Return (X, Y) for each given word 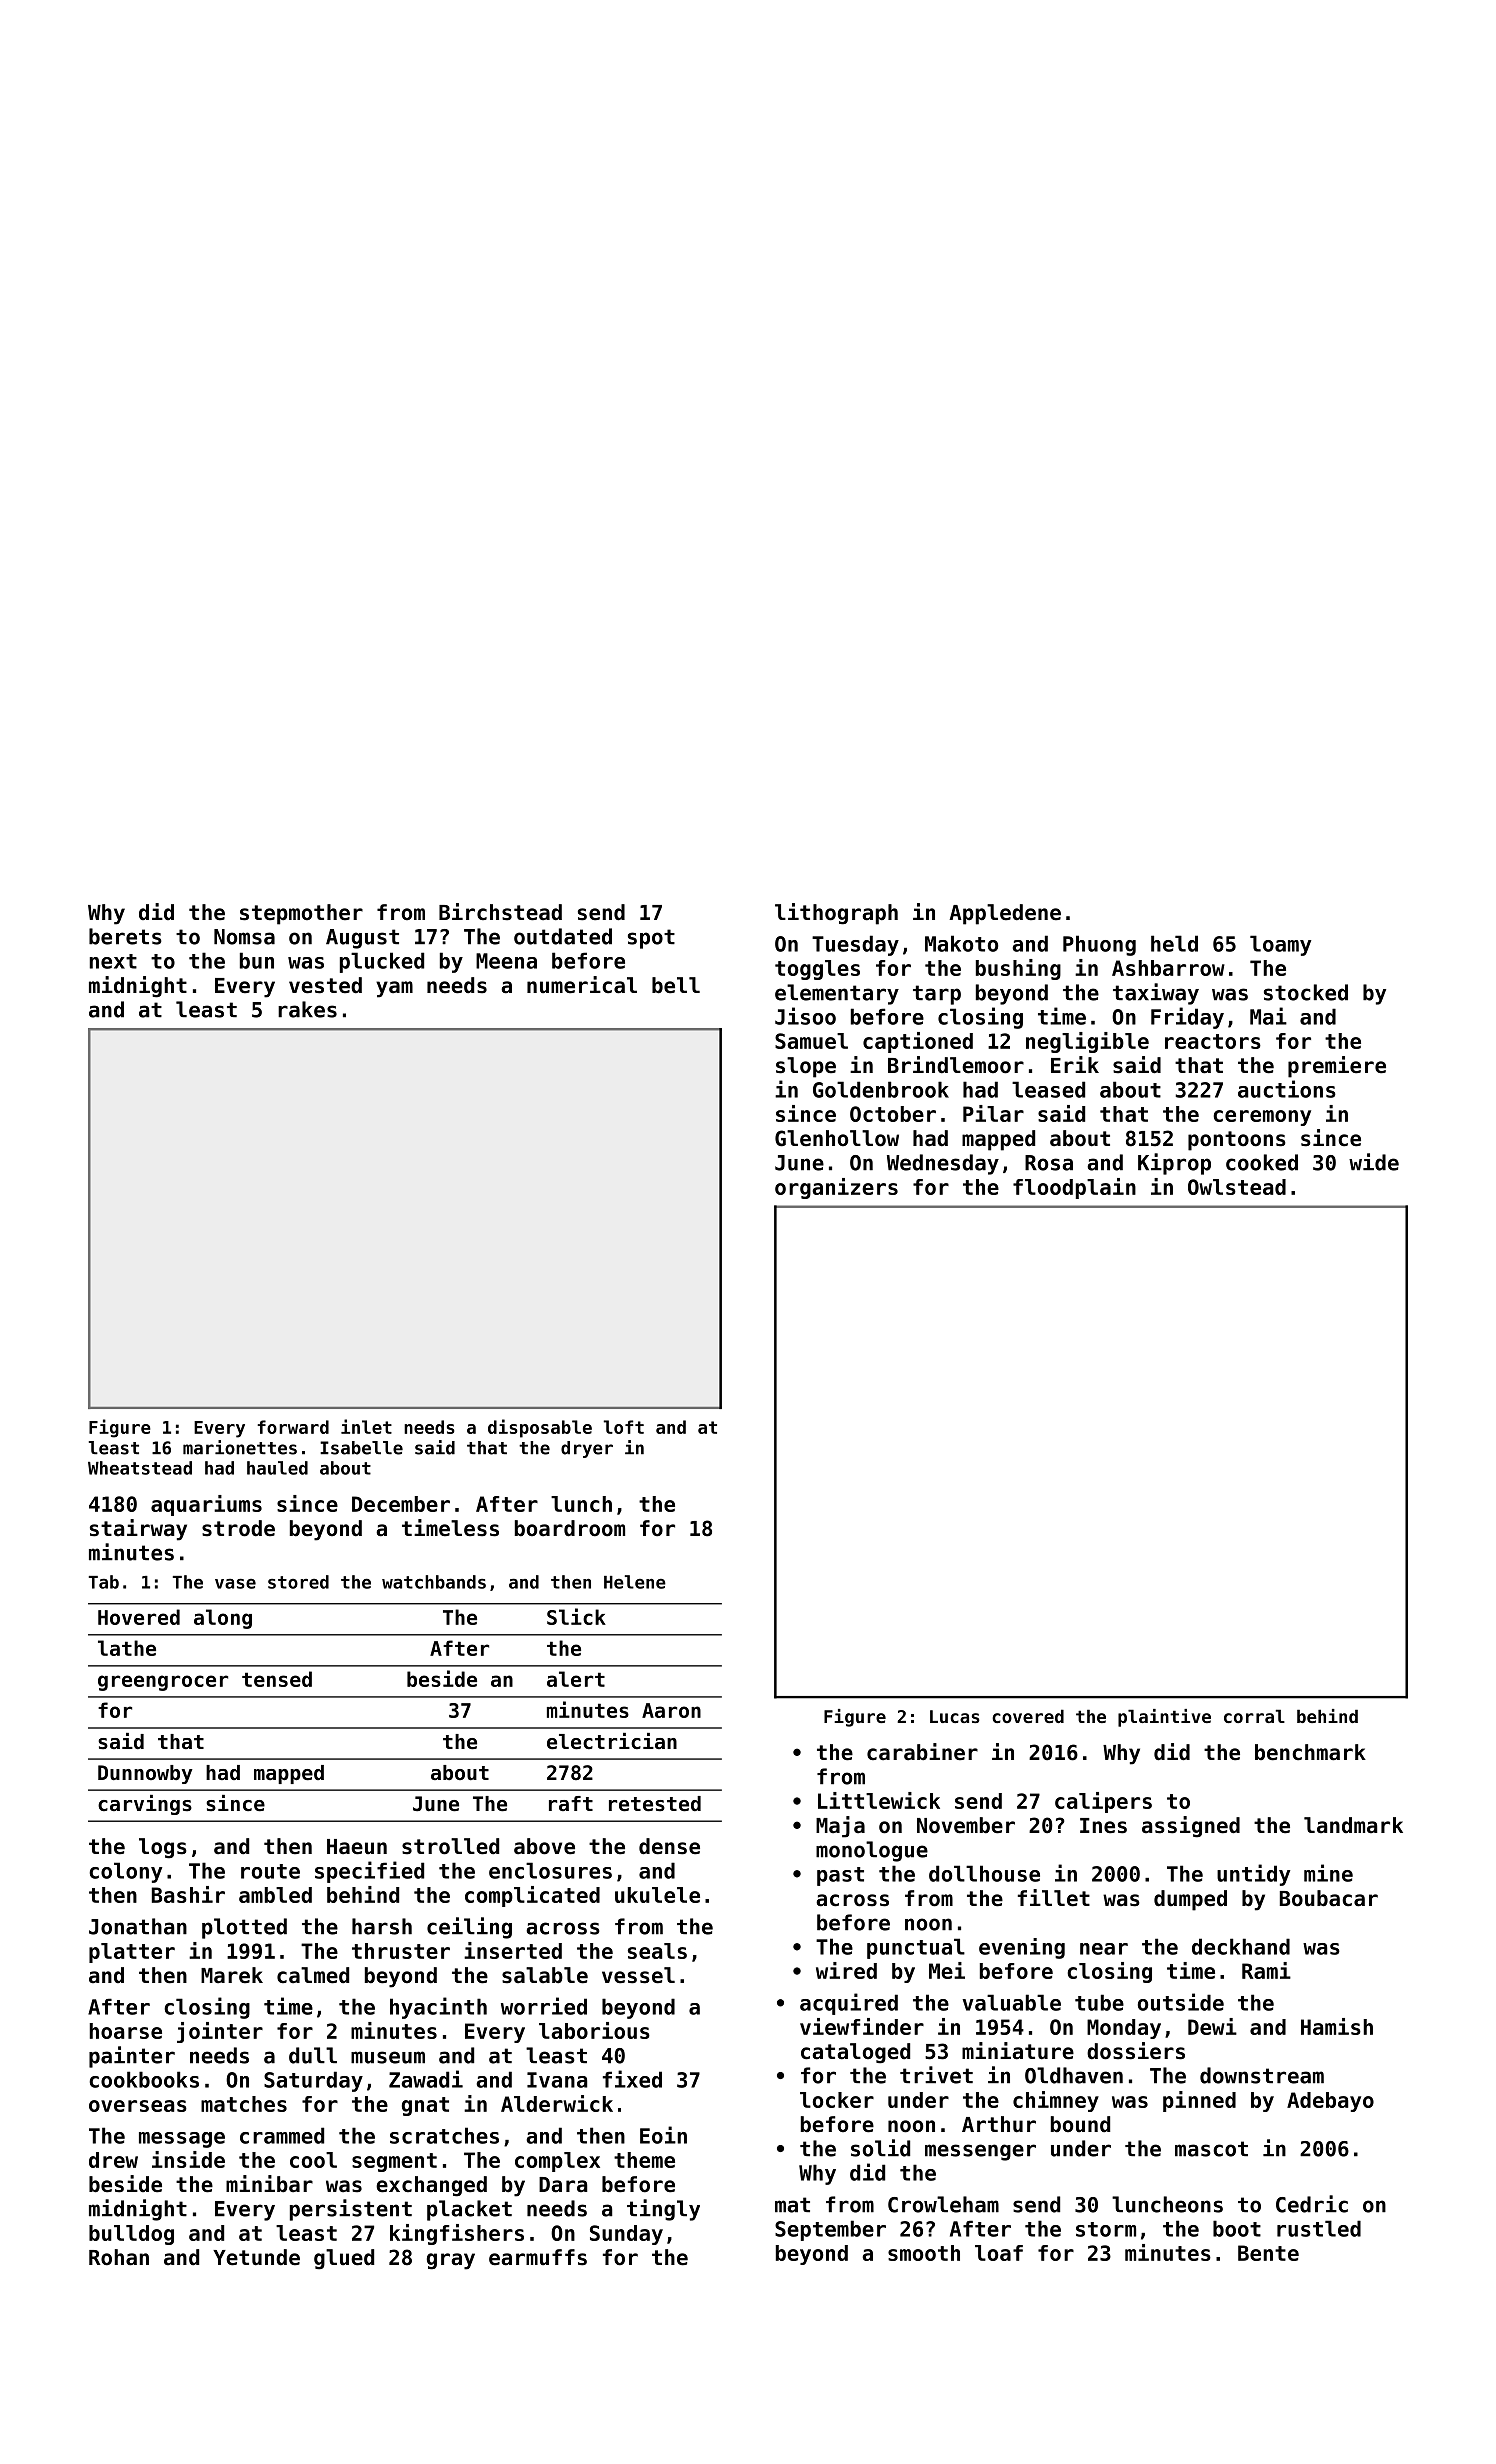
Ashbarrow (1168, 968)
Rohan (119, 2257)
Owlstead (1237, 1187)
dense (669, 1846)
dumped (1190, 1900)
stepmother (301, 914)
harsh (382, 1926)
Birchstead (500, 912)
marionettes (240, 1447)
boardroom (570, 1528)
